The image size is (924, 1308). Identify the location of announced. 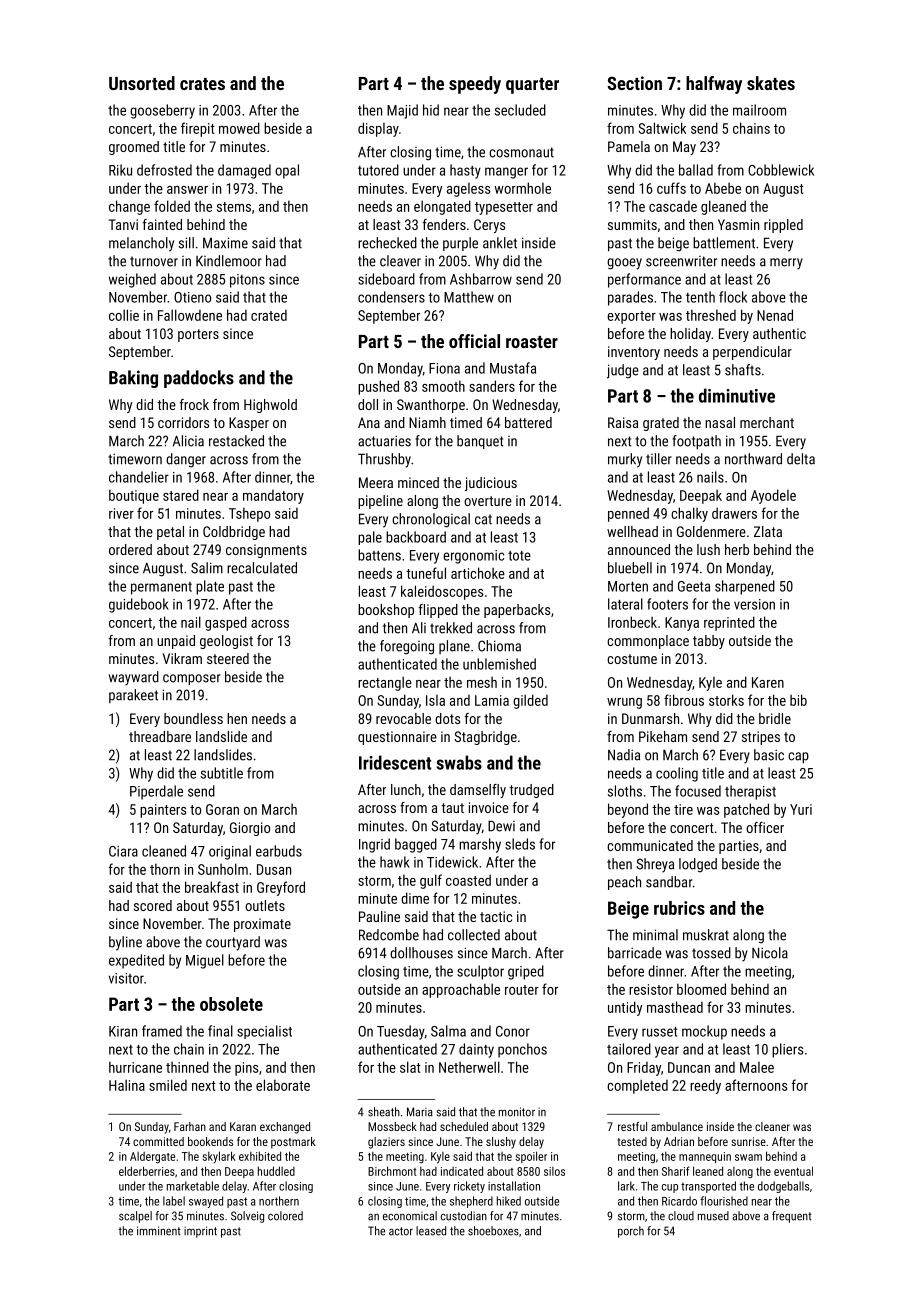
(639, 549).
